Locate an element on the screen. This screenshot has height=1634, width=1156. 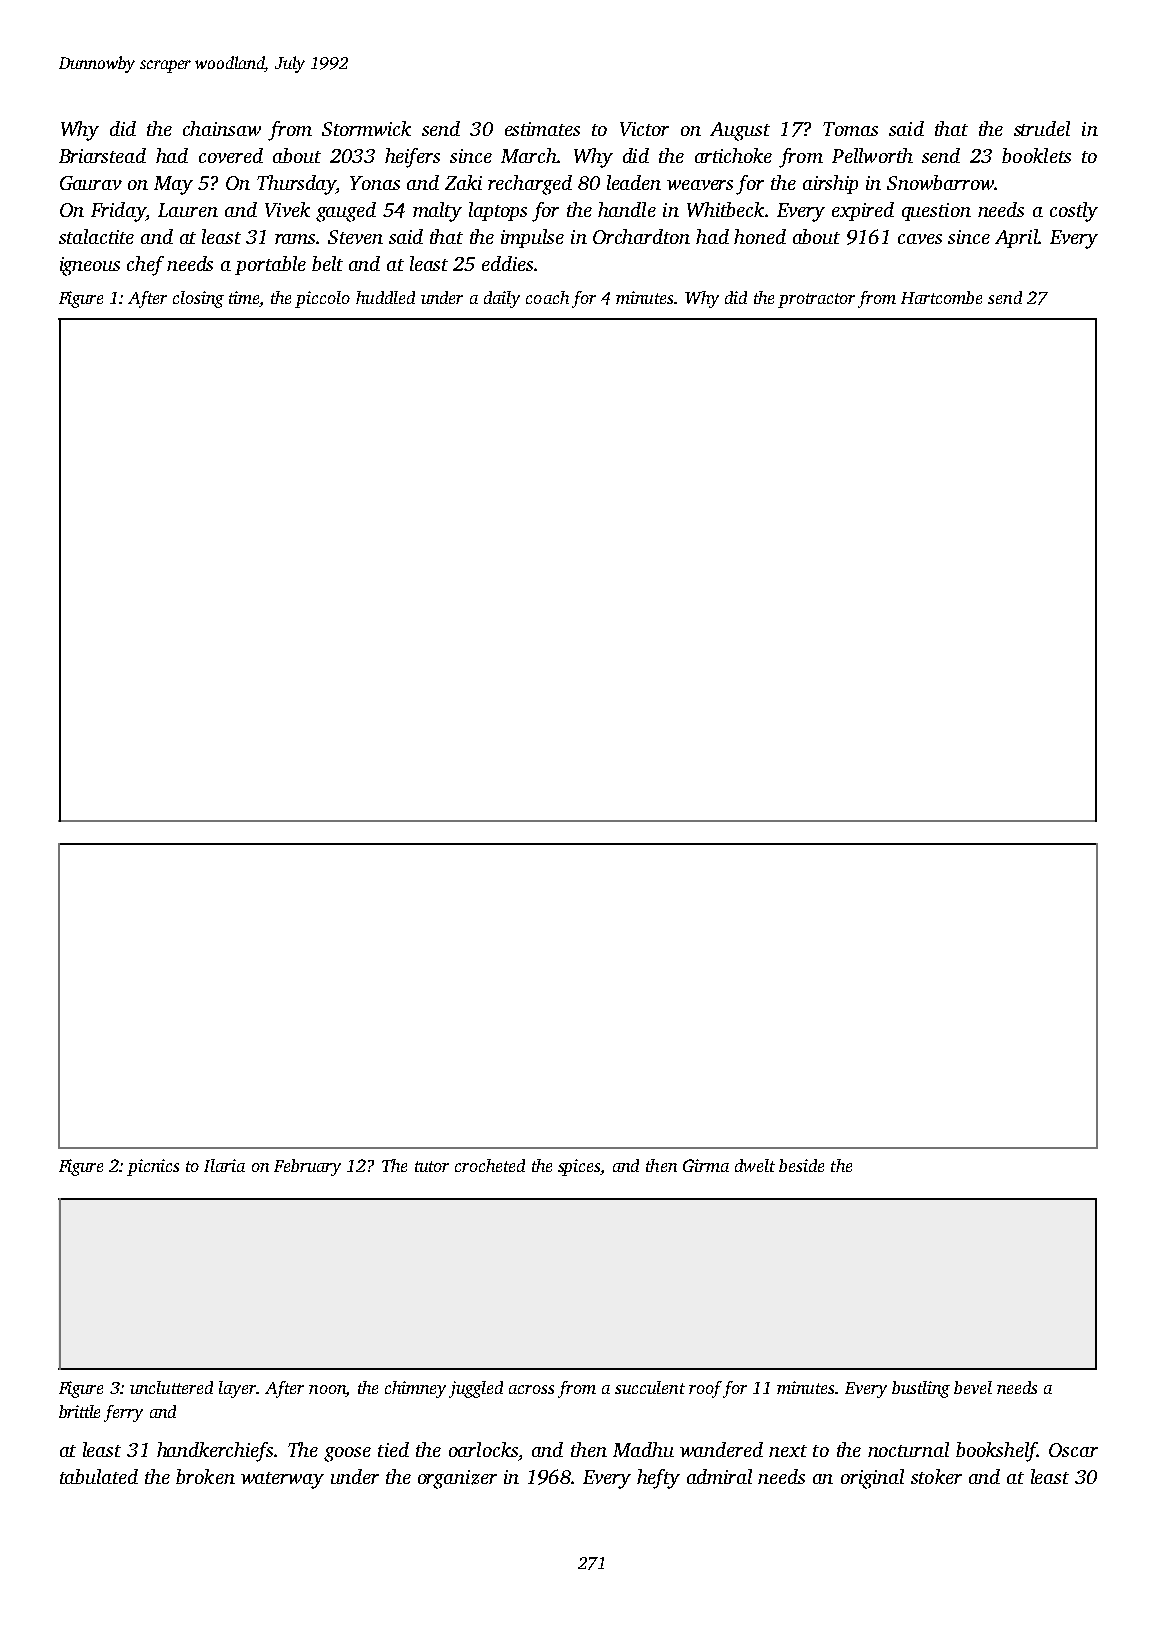
Briarstead is located at coordinates (102, 155).
